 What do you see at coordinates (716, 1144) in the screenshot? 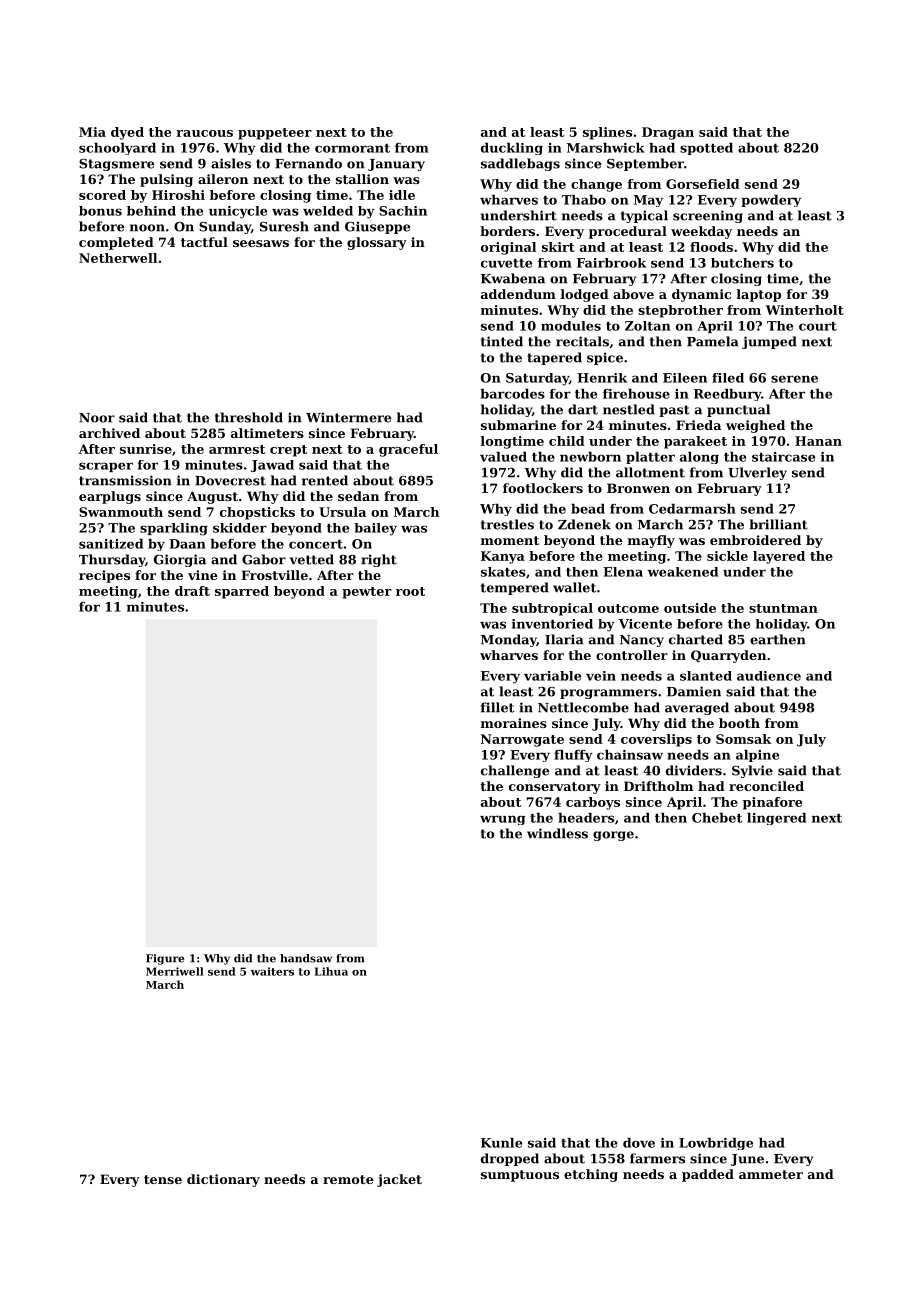
I see `Lowbridge` at bounding box center [716, 1144].
